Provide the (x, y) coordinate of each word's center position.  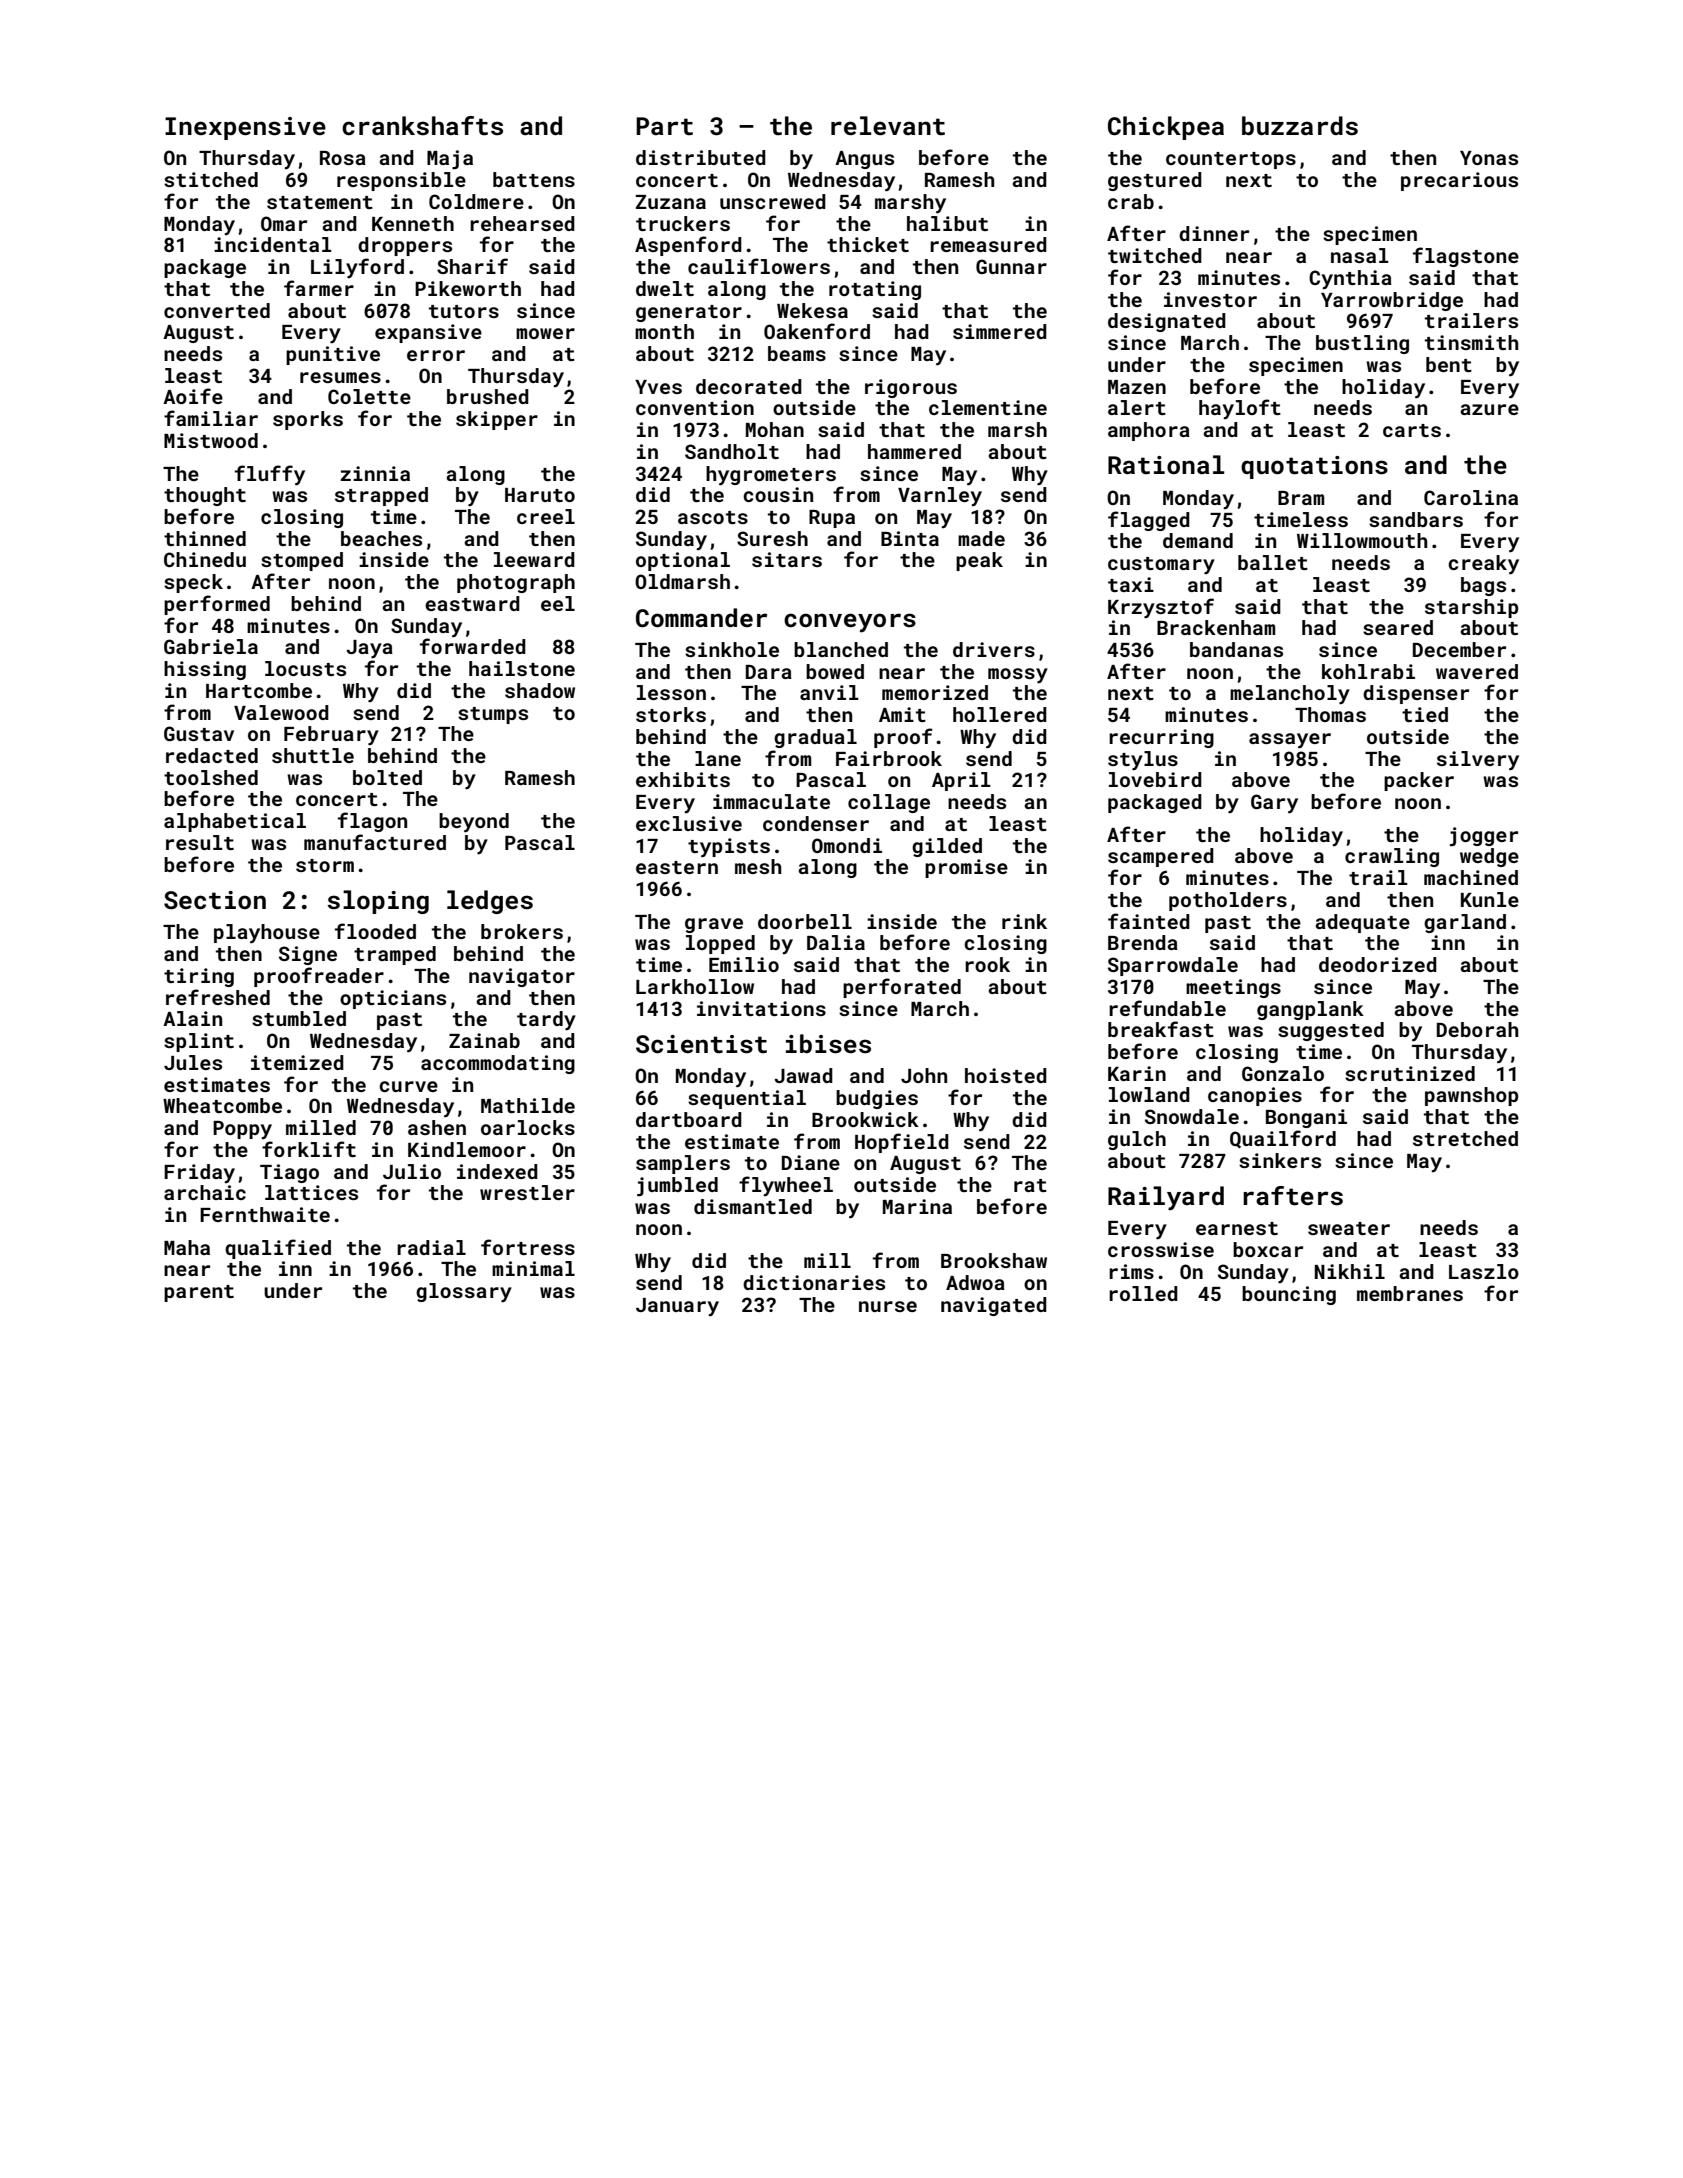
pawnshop (1471, 1096)
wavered (1477, 671)
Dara (769, 672)
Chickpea (1166, 128)
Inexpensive (245, 128)
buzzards (1300, 126)
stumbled (299, 1018)
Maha (187, 1247)
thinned (205, 538)
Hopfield (902, 1143)
